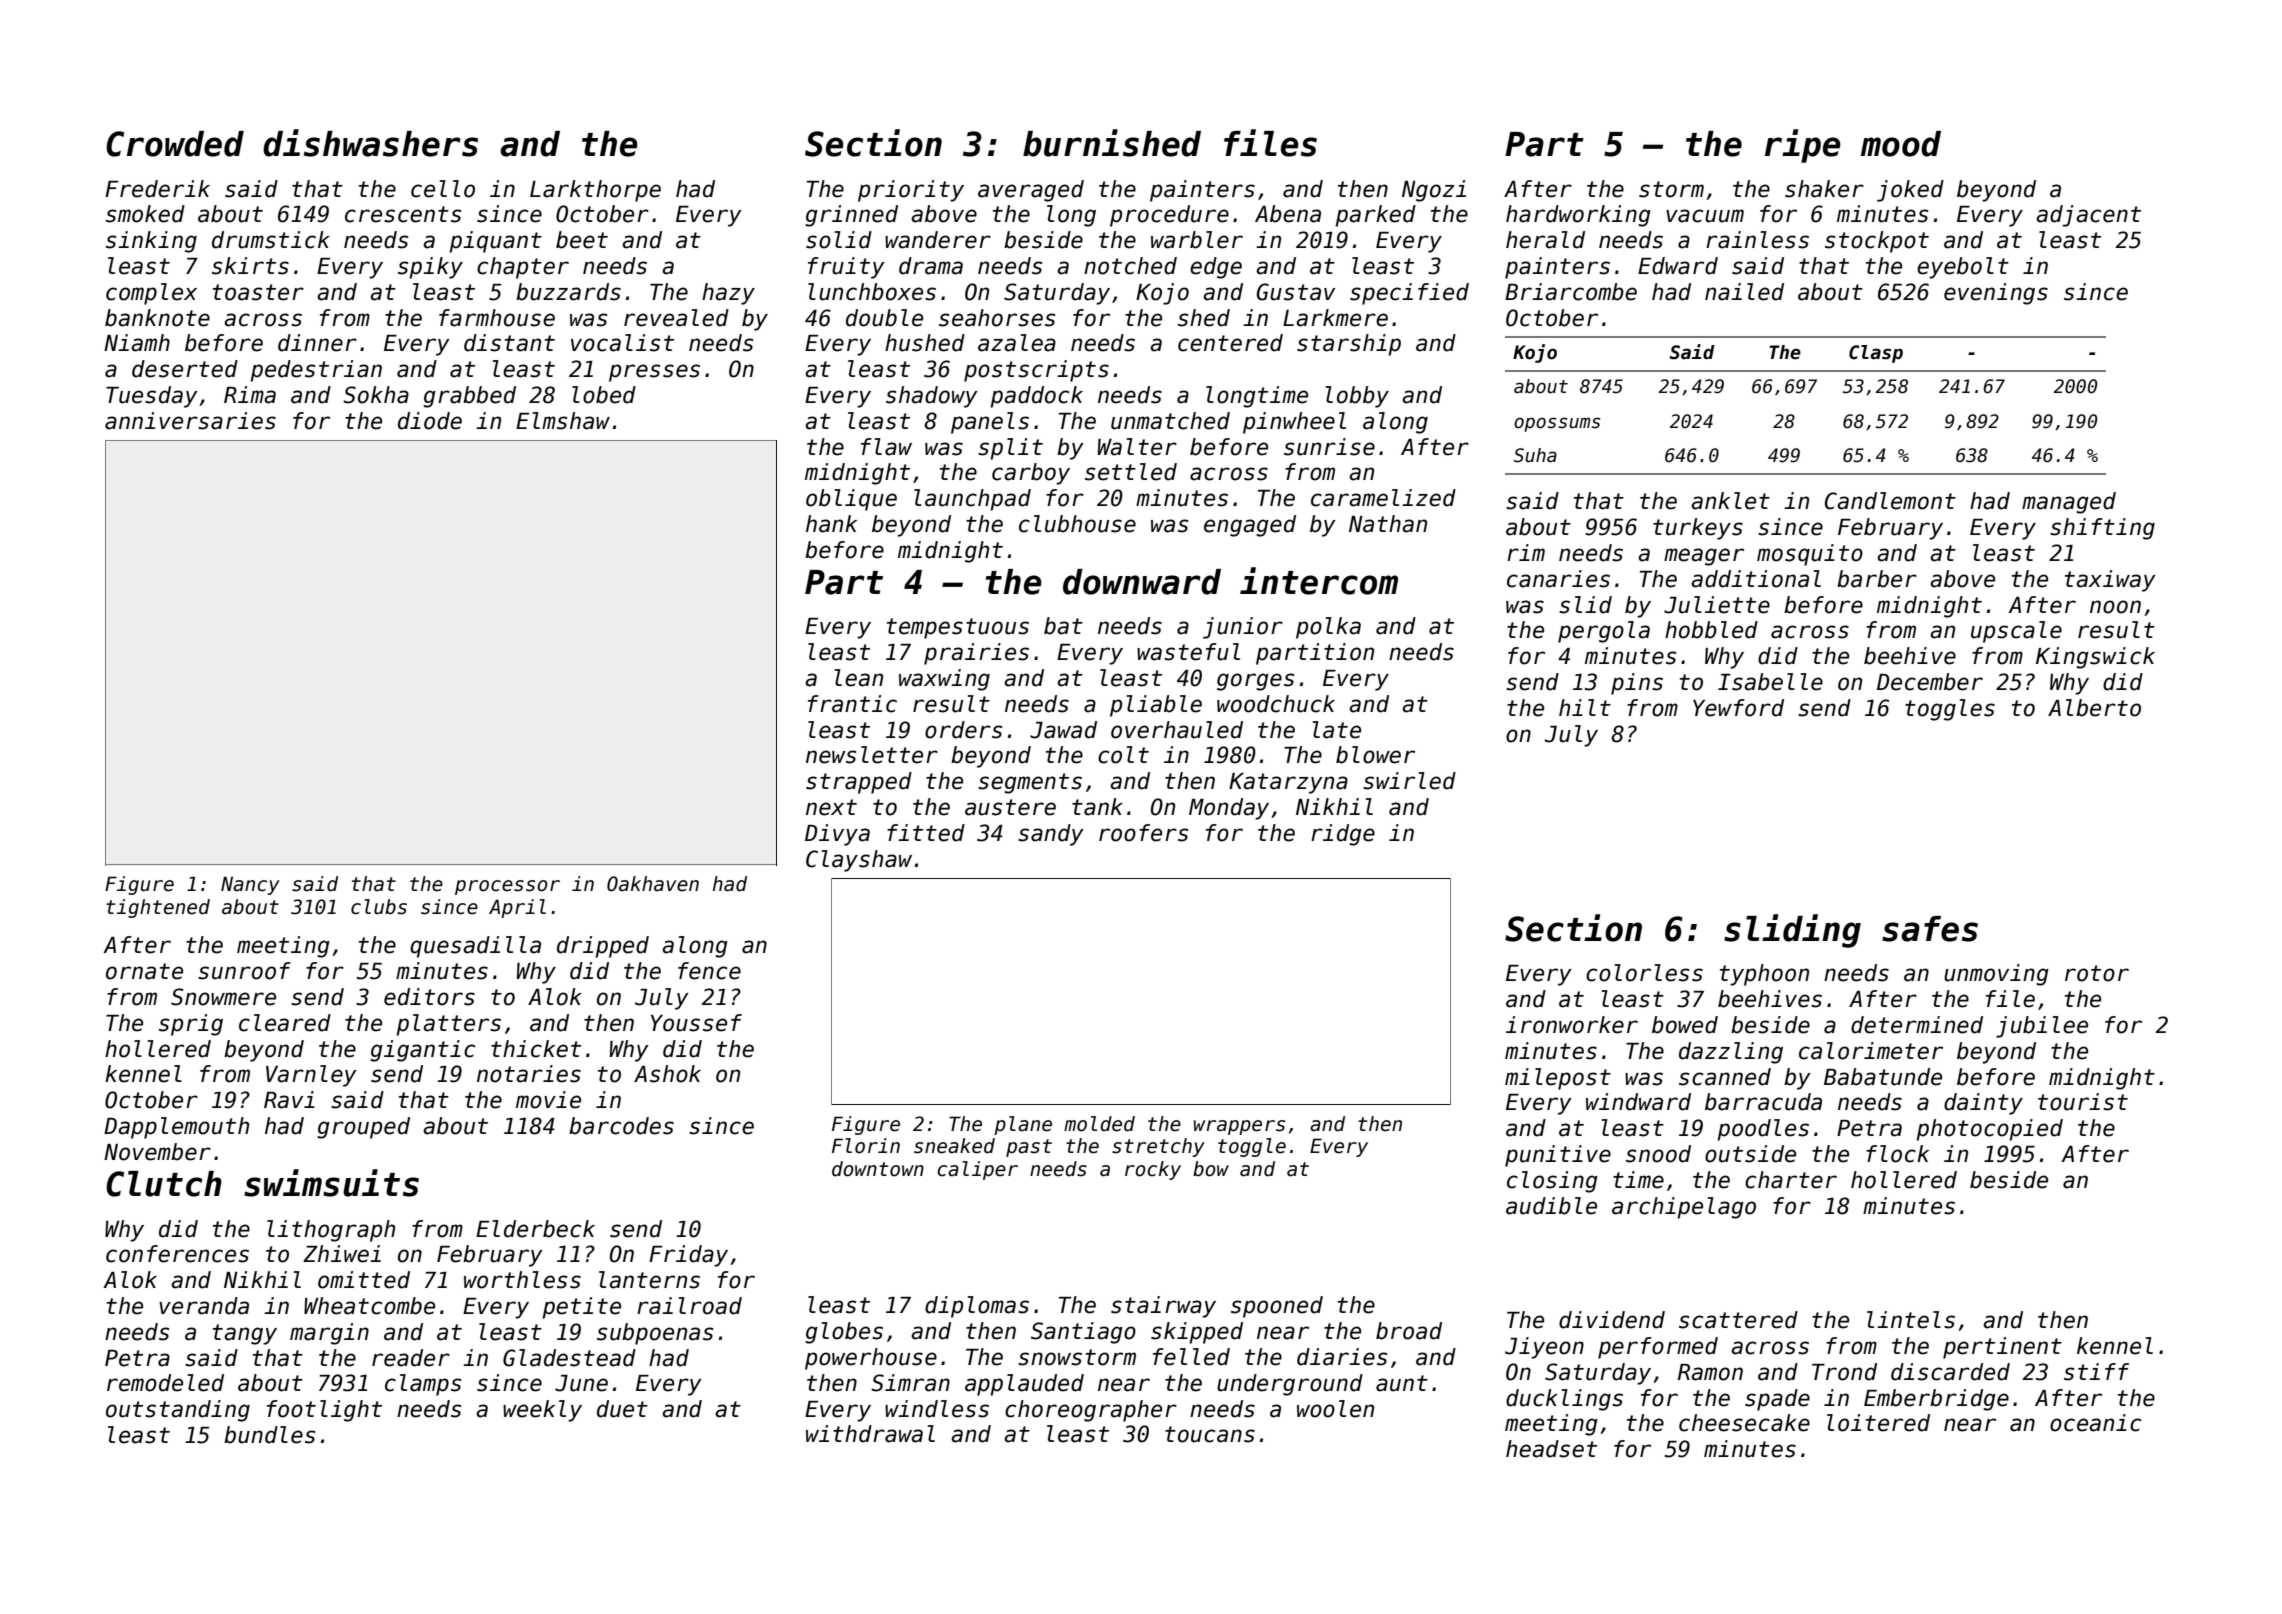 Image resolution: width=2282 pixels, height=1614 pixels. What do you see at coordinates (581, 1383) in the image?
I see `June` at bounding box center [581, 1383].
